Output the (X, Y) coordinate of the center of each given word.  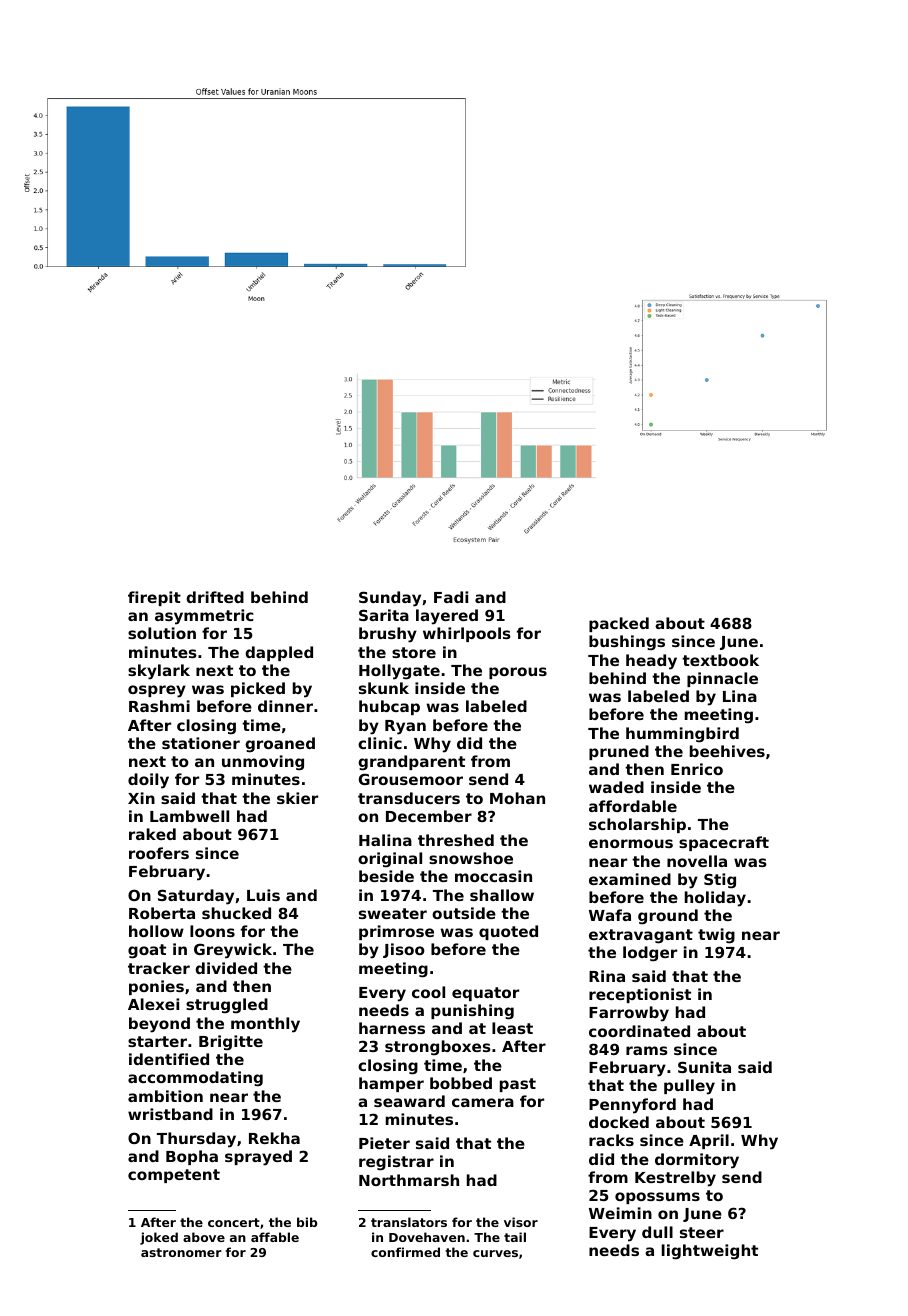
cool (428, 992)
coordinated (639, 1031)
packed (619, 624)
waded (616, 787)
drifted (215, 597)
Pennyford (632, 1106)
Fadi (451, 597)
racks (611, 1140)
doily (148, 781)
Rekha (274, 1138)
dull (657, 1232)
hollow (156, 931)
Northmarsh (409, 1180)
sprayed (258, 1158)
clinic (380, 743)
